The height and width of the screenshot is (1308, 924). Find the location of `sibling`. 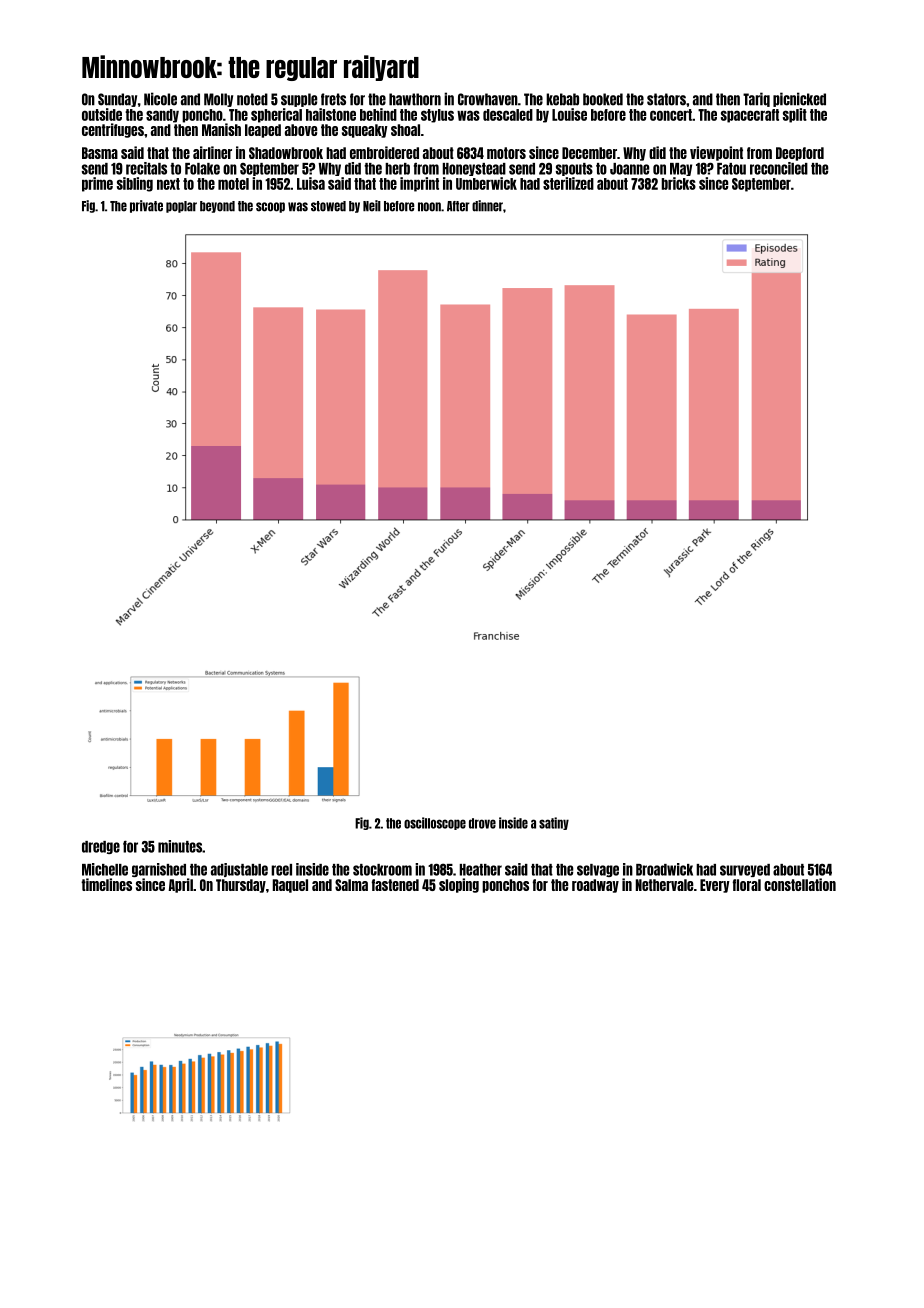

sibling is located at coordinates (135, 184).
